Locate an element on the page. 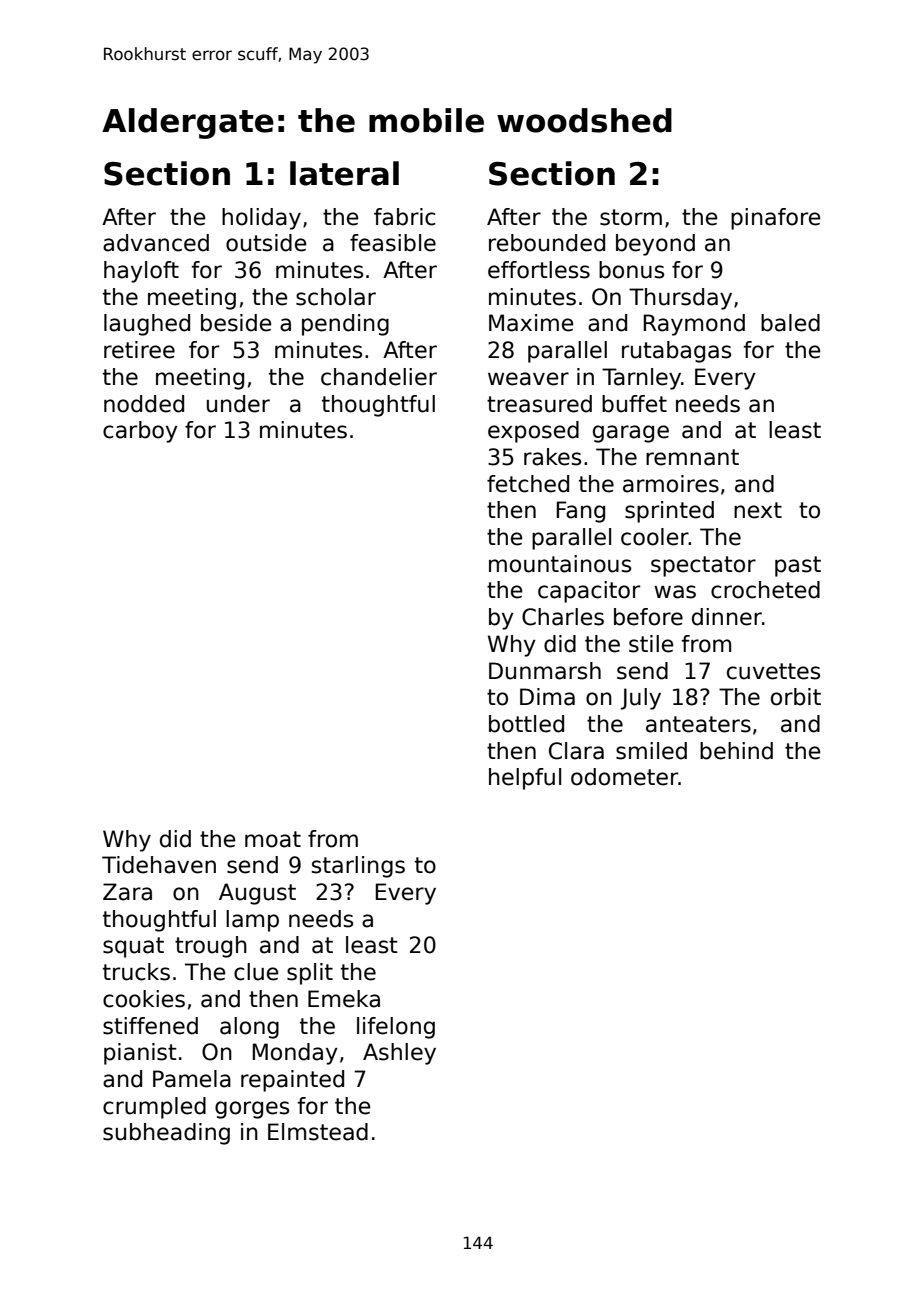 The image size is (924, 1314). advanced is located at coordinates (156, 243).
